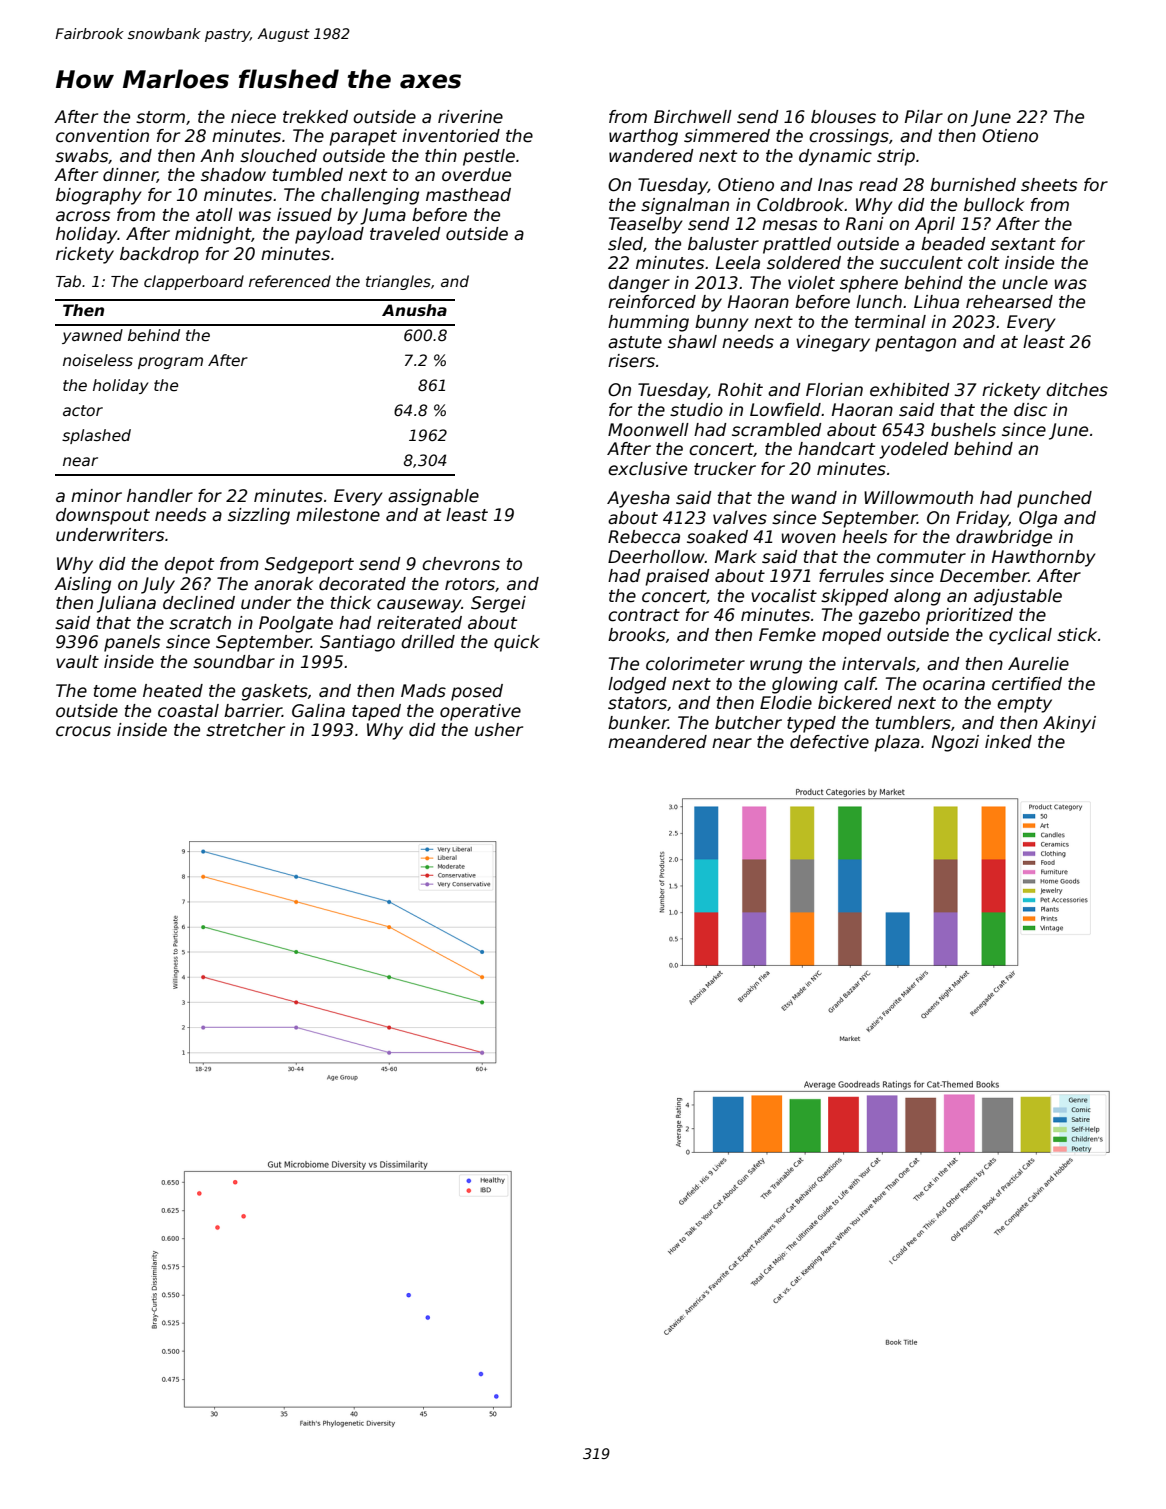  What do you see at coordinates (924, 117) in the screenshot?
I see `Pilar` at bounding box center [924, 117].
